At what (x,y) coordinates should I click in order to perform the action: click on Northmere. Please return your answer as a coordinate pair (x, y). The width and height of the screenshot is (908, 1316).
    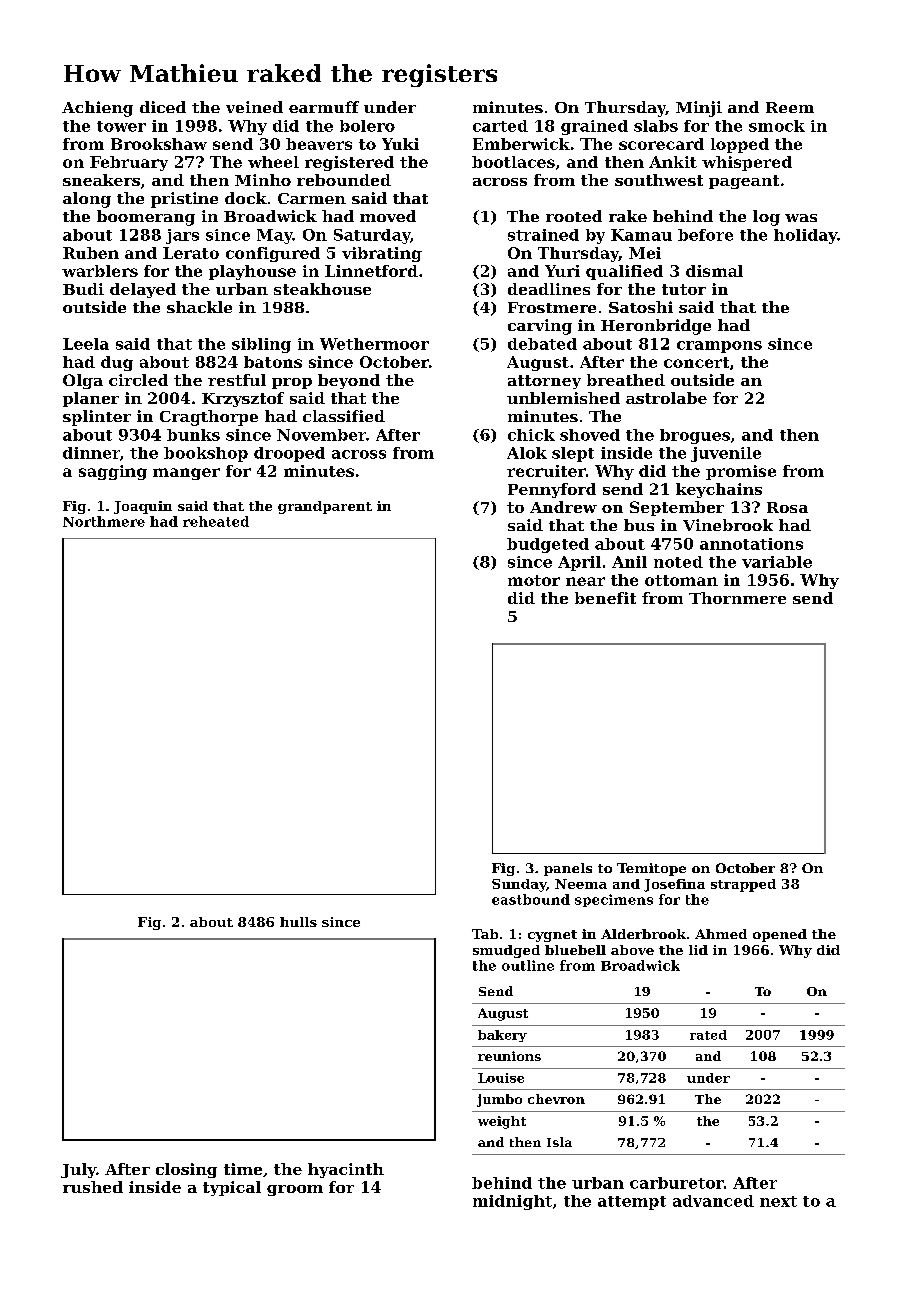
    Looking at the image, I should click on (104, 521).
